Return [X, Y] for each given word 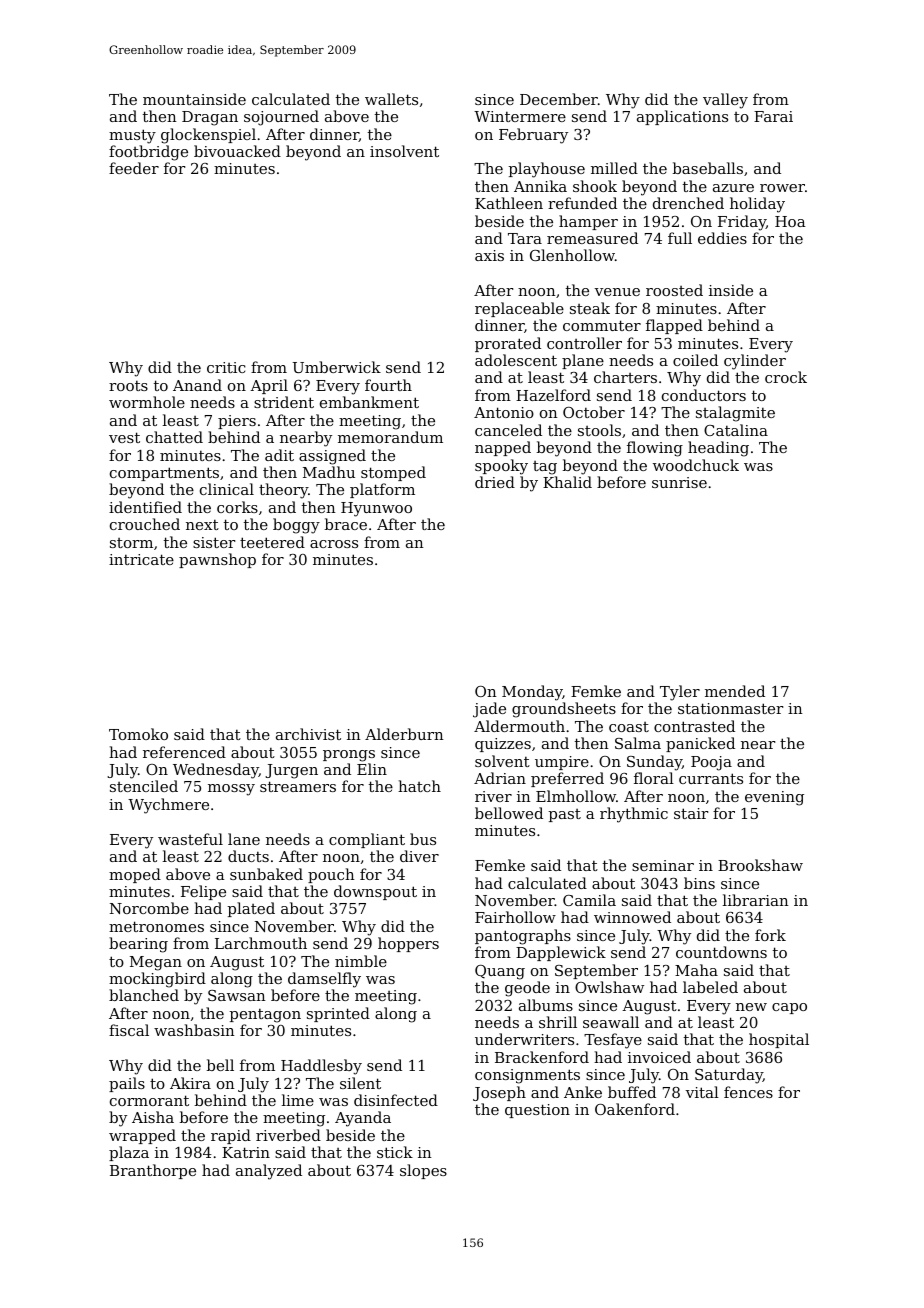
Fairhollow [515, 917]
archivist [308, 734]
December [559, 99]
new [751, 1007]
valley [725, 101]
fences [748, 1092]
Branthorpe [153, 1171]
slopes [423, 1171]
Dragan [210, 118]
